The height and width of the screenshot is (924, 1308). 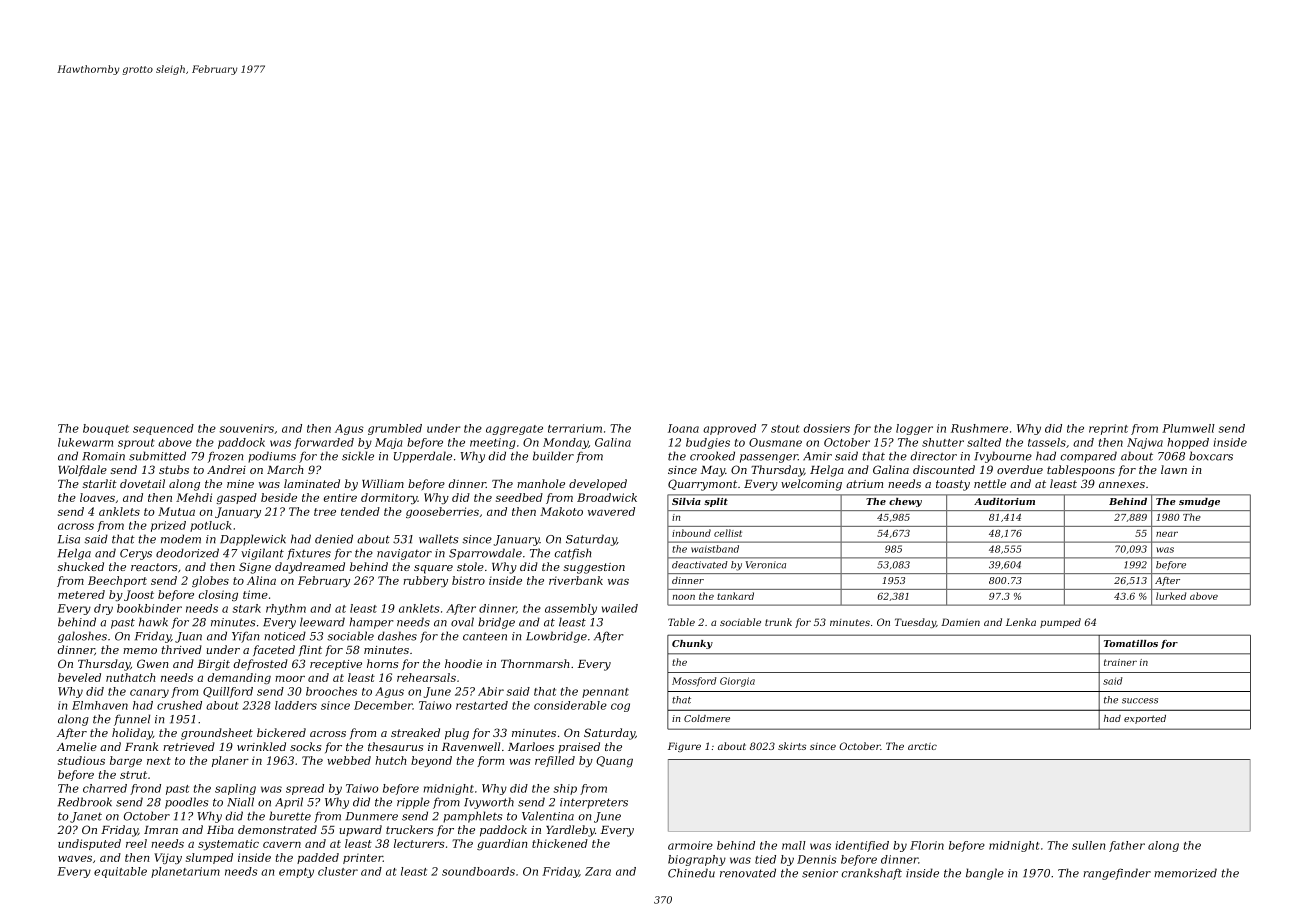 What do you see at coordinates (1117, 874) in the screenshot?
I see `rangefinder` at bounding box center [1117, 874].
